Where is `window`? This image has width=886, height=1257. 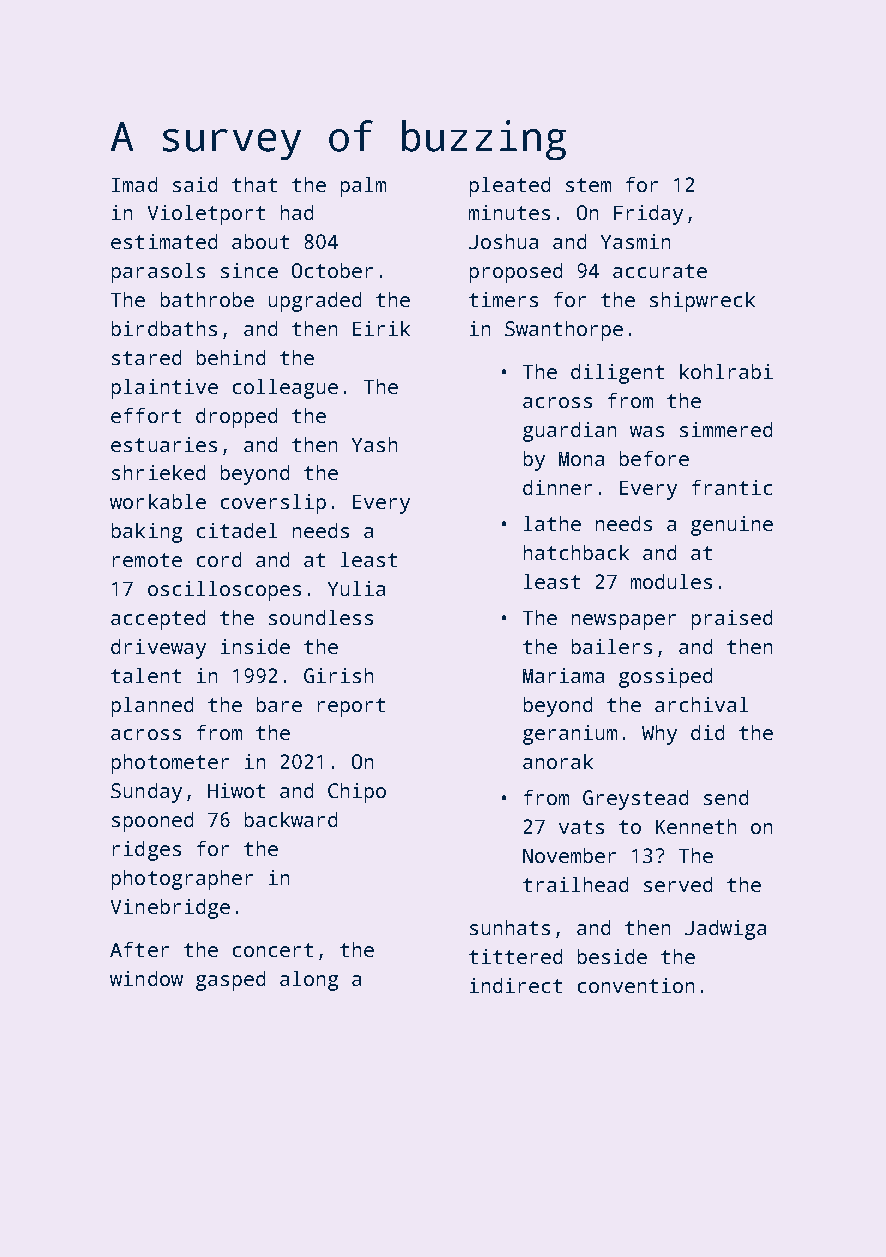 window is located at coordinates (146, 978).
